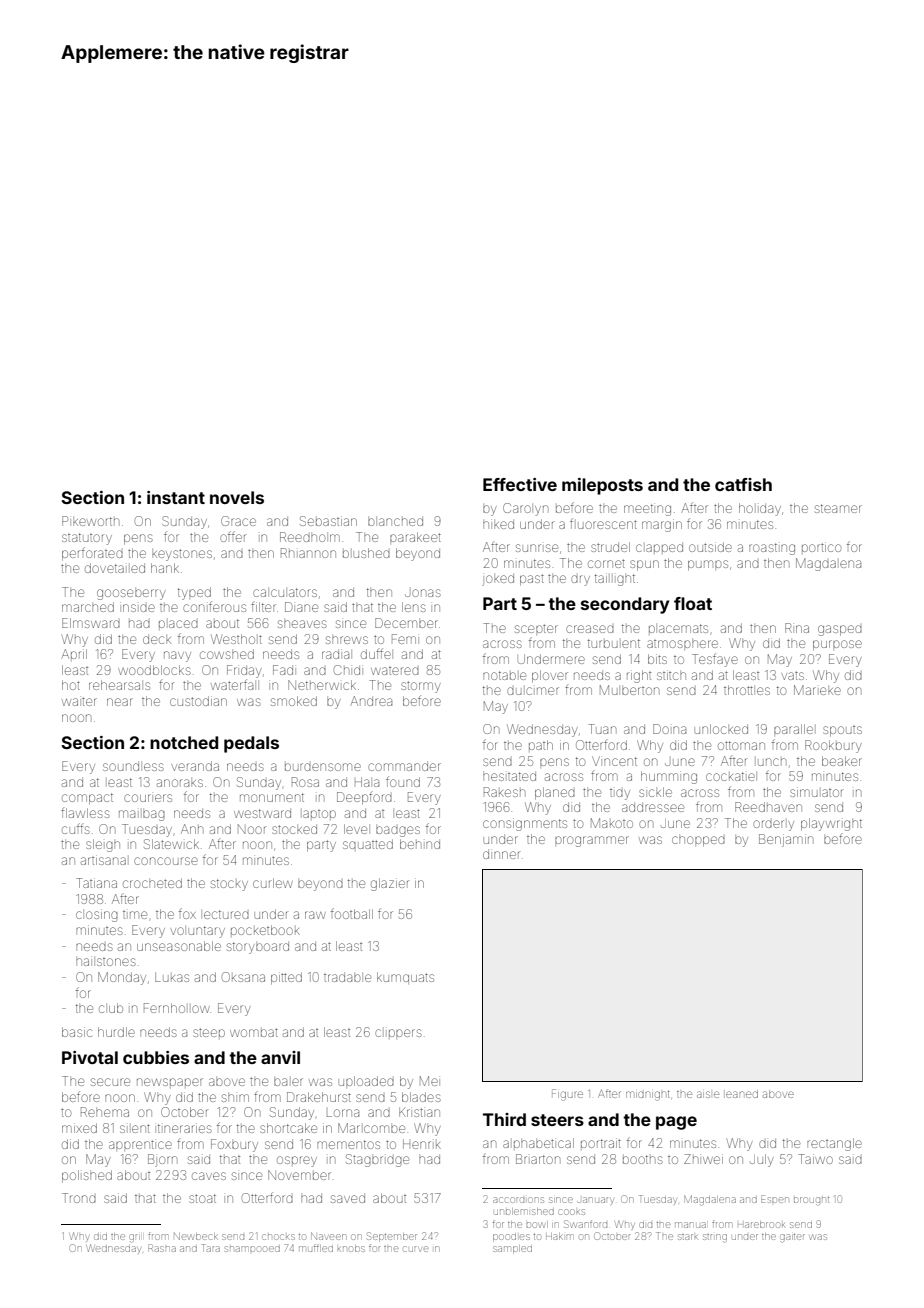 The width and height of the screenshot is (924, 1308). Describe the element at coordinates (194, 593) in the screenshot. I see `typed` at that location.
